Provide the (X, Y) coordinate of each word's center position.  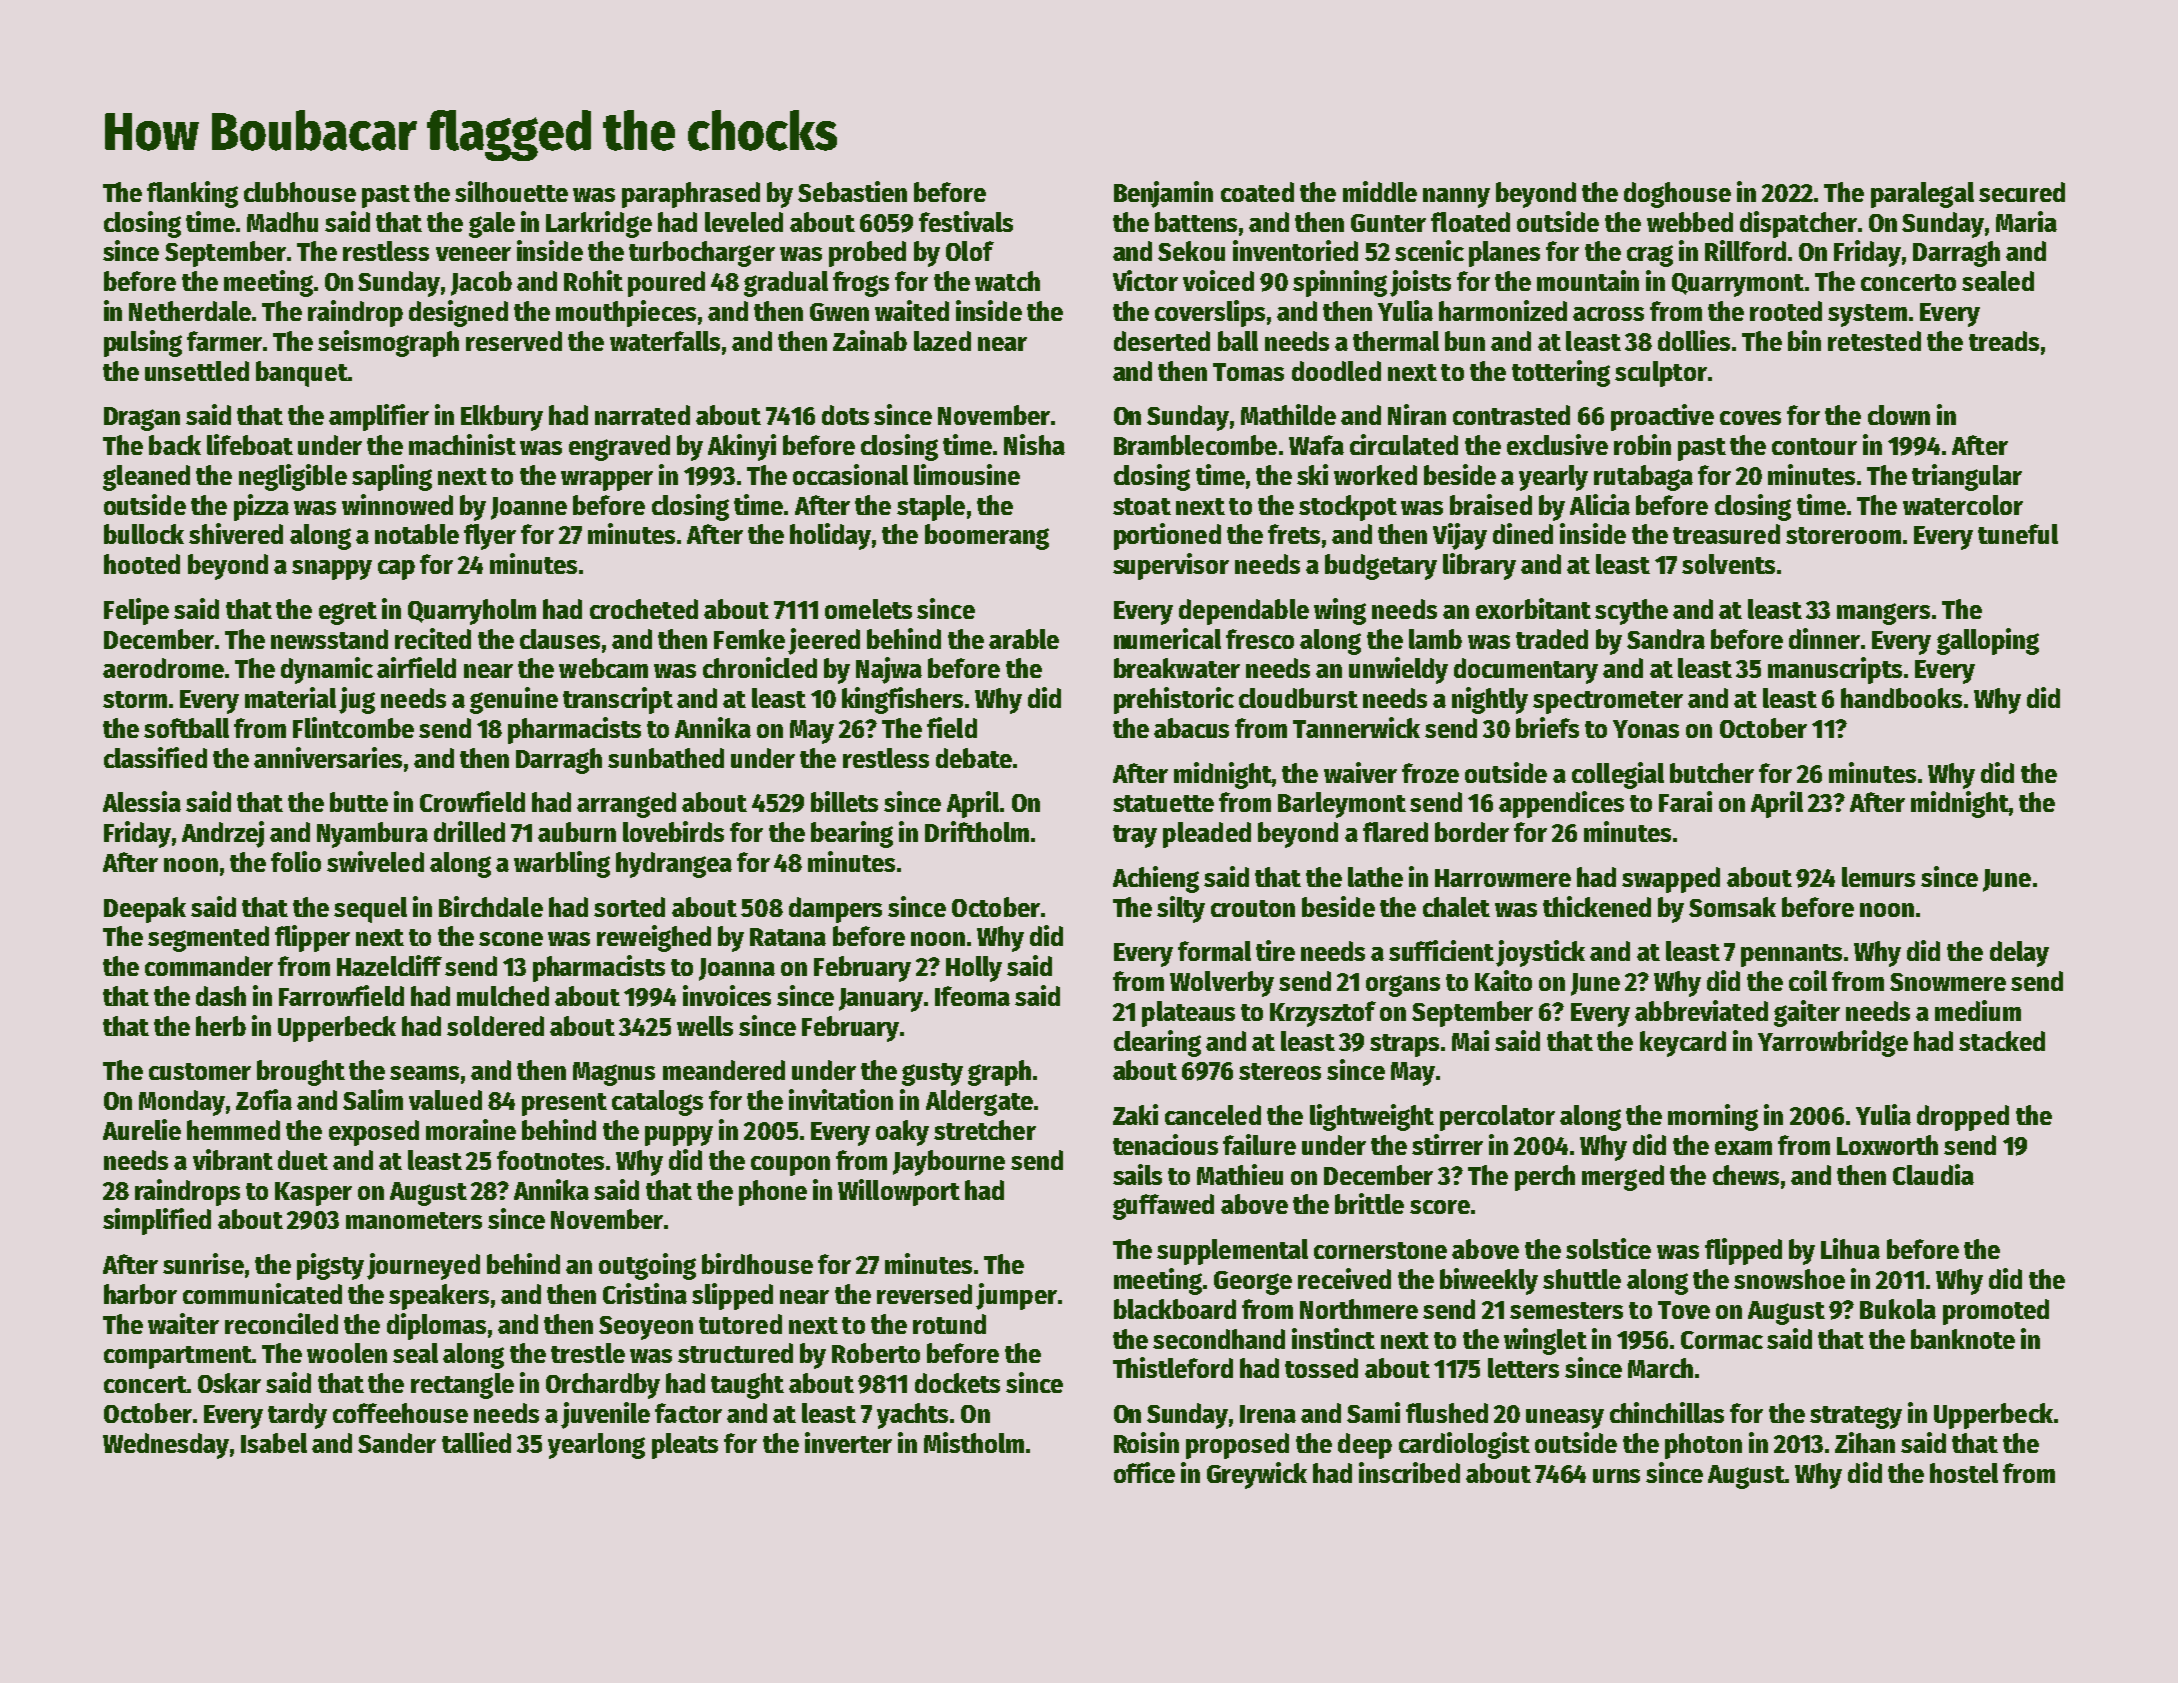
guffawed (1163, 1207)
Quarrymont (1738, 285)
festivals (966, 221)
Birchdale (491, 906)
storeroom (1843, 535)
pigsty (330, 1266)
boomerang (987, 537)
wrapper (607, 481)
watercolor (1963, 505)
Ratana (788, 937)
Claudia (1933, 1174)
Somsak (1732, 907)
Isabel (274, 1443)
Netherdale (190, 311)
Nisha (1034, 444)
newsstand (329, 639)
